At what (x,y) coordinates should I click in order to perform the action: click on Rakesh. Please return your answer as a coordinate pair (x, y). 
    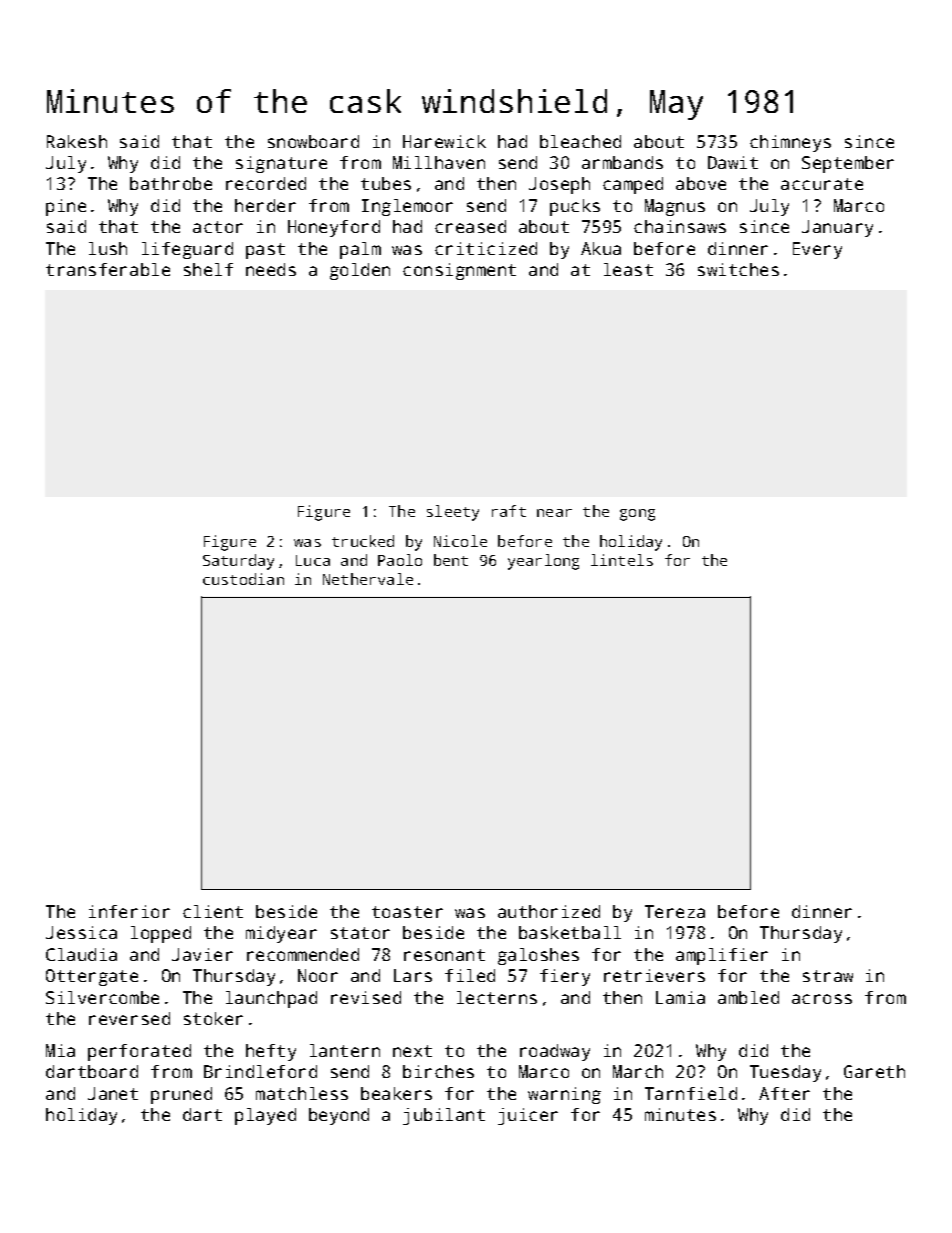
    Looking at the image, I should click on (77, 141).
